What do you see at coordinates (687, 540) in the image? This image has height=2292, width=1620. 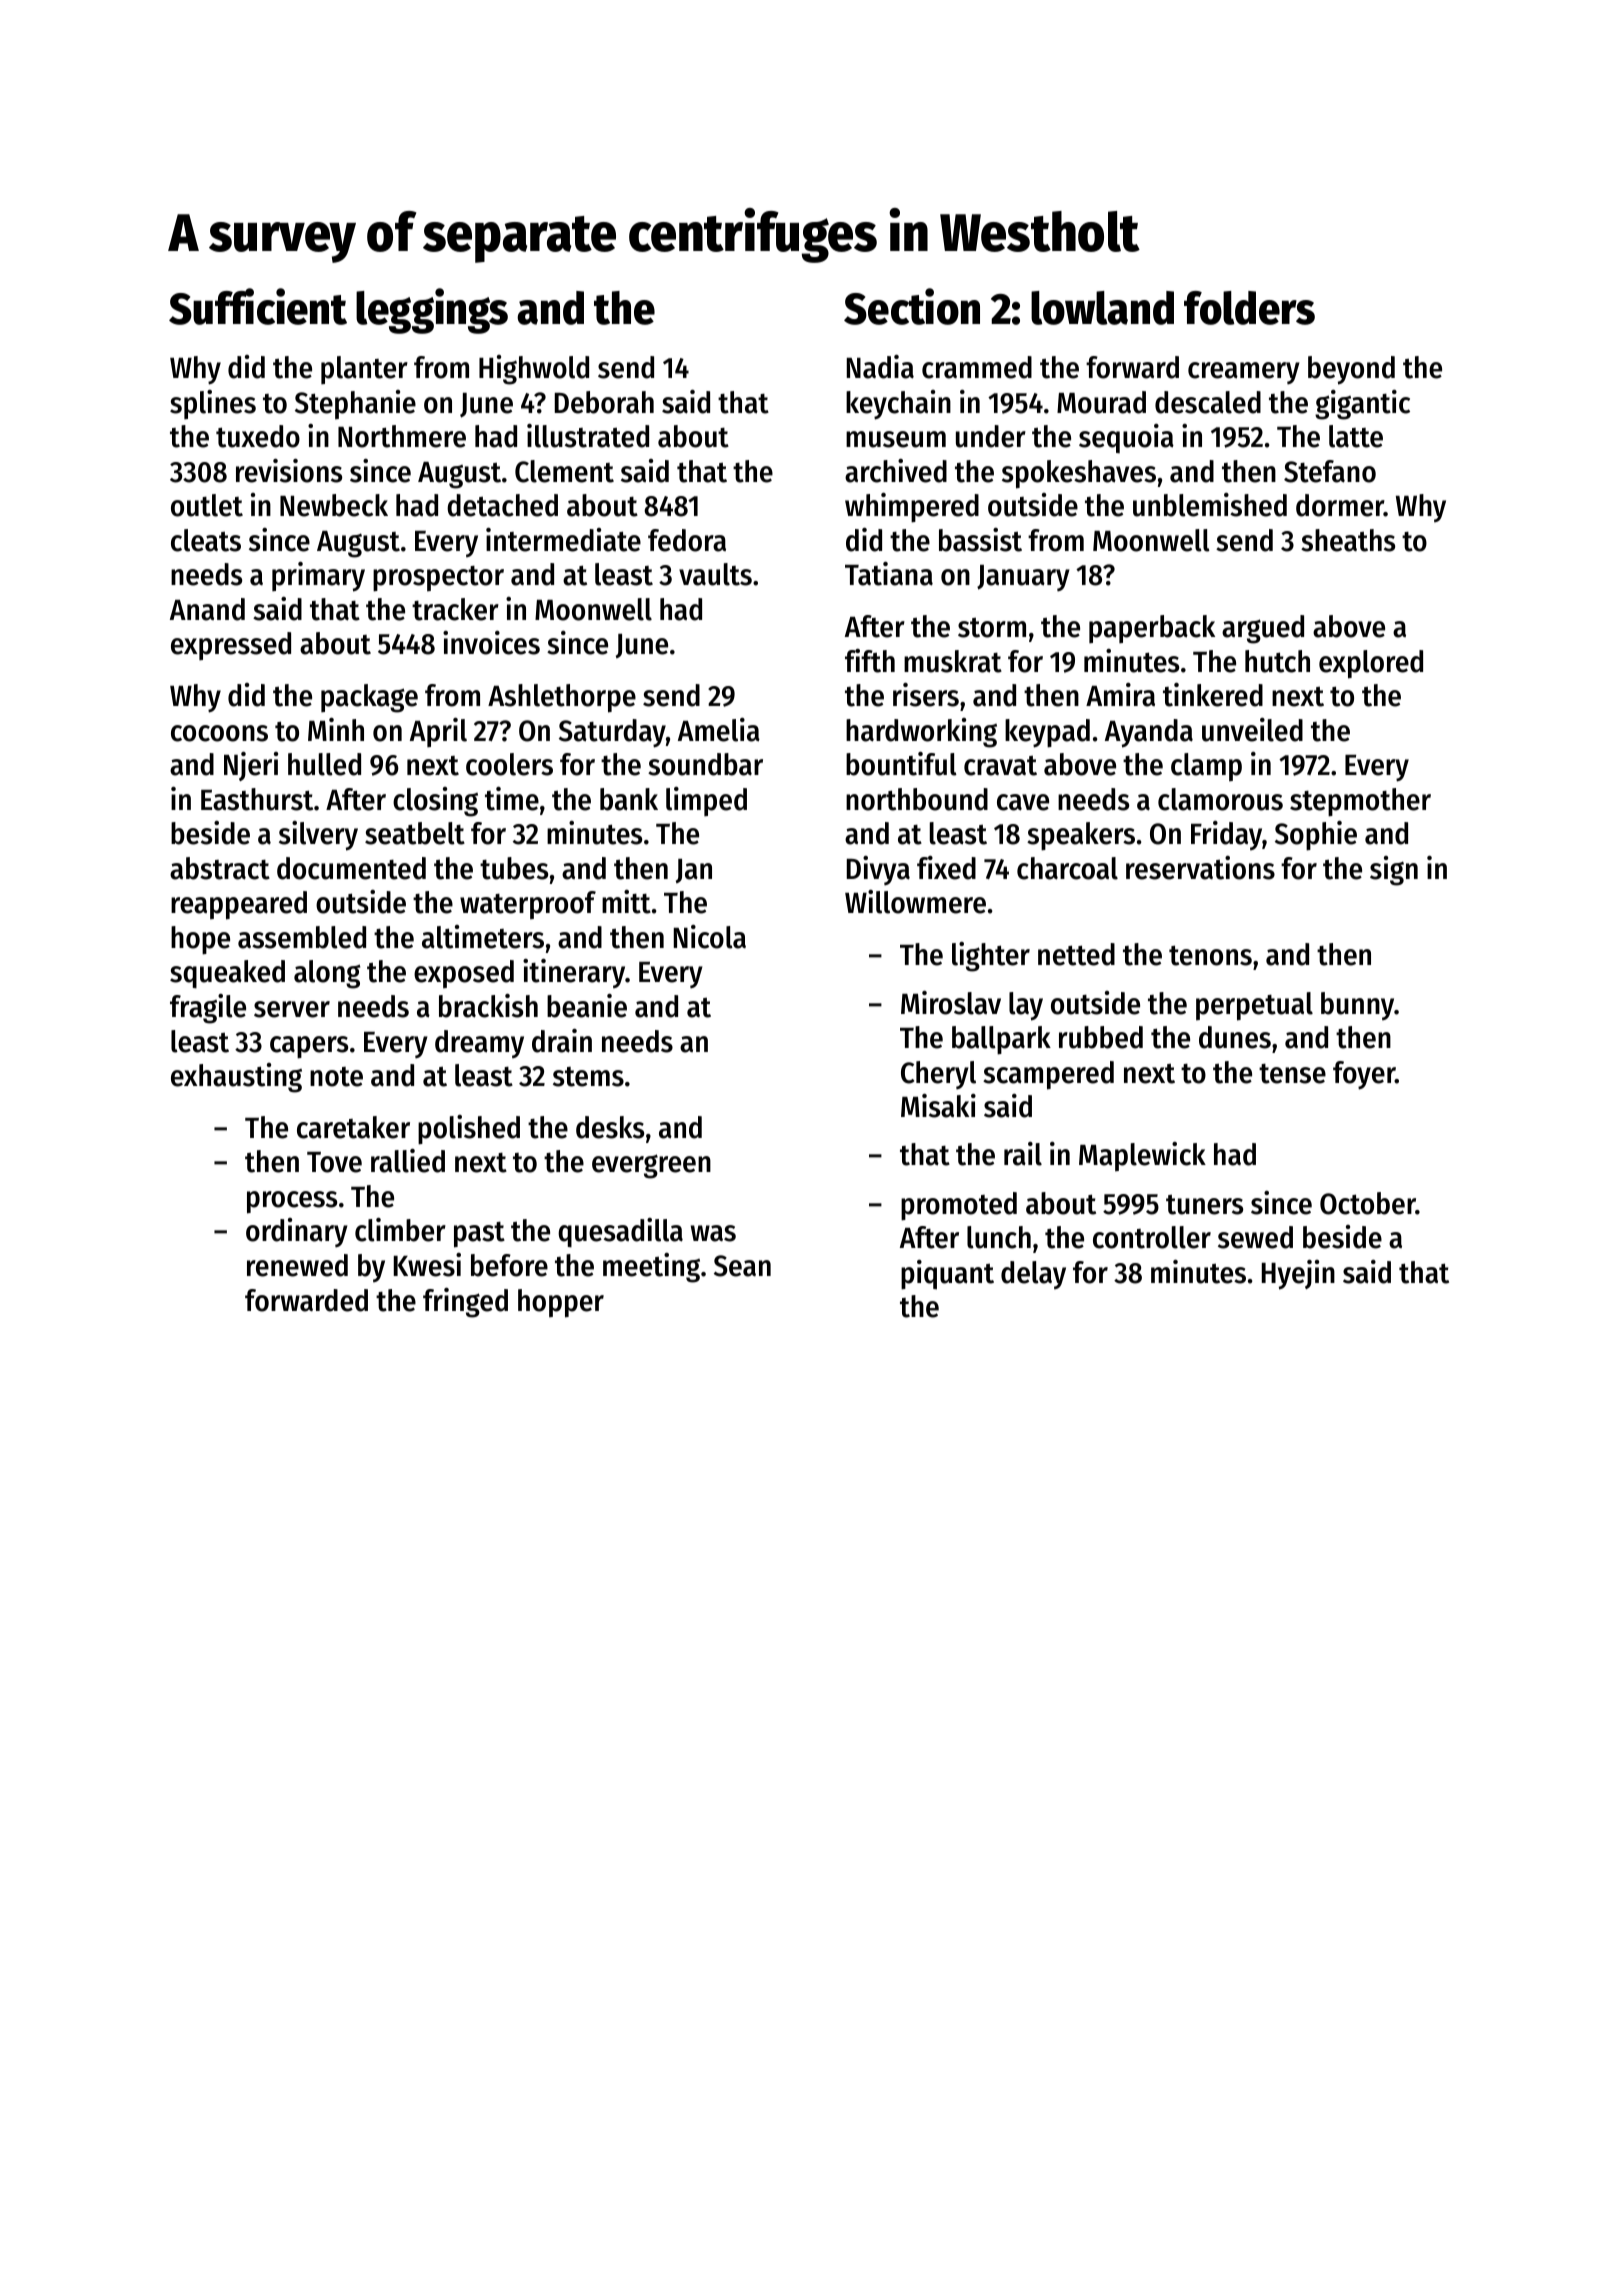 I see `fedora` at bounding box center [687, 540].
